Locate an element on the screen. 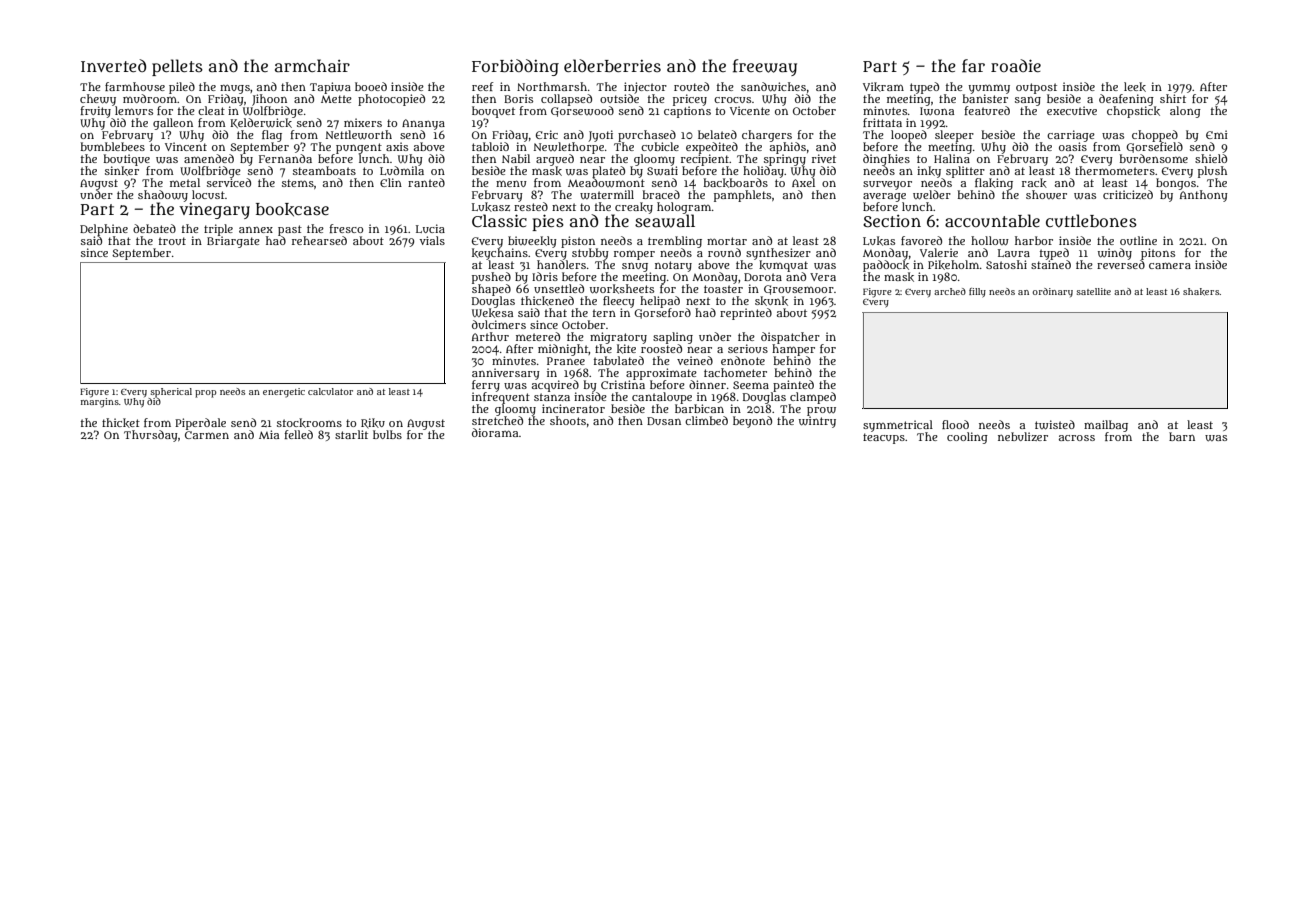  roadie is located at coordinates (1016, 65).
